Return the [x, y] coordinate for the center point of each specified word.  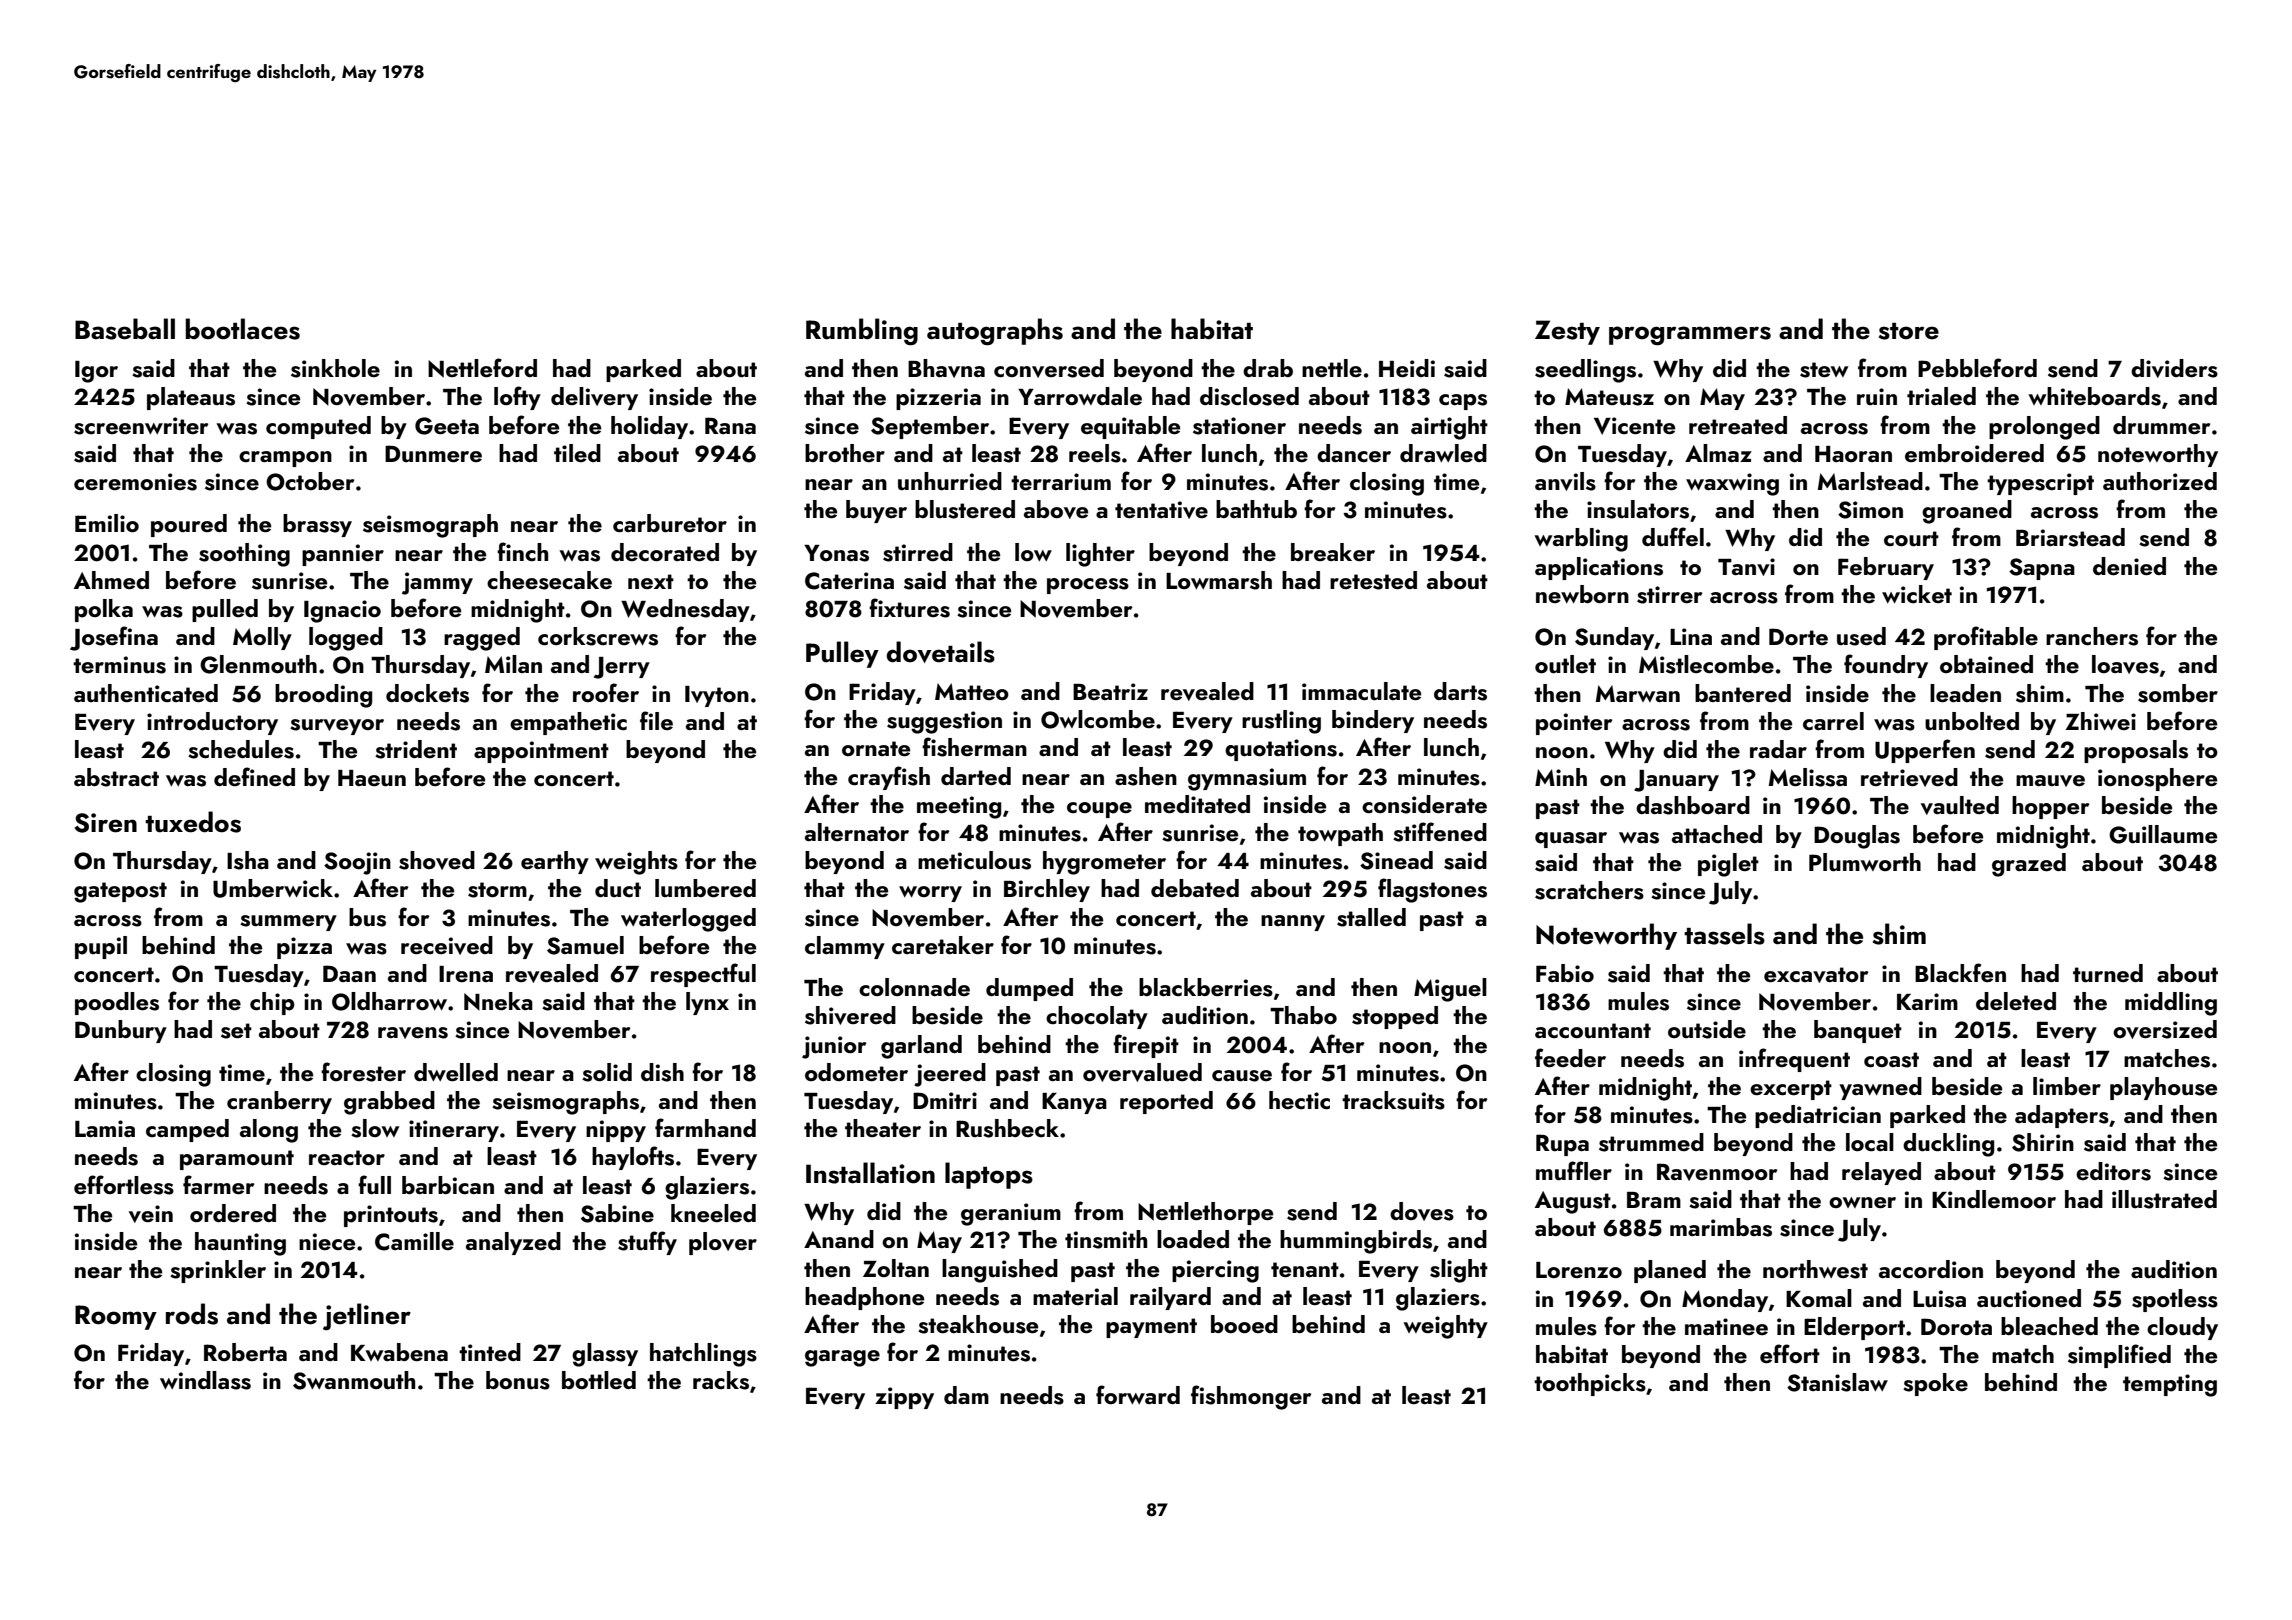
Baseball [125, 329]
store [1909, 331]
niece [327, 1241]
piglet [1728, 865]
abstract [116, 777]
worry [930, 894]
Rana [730, 425]
